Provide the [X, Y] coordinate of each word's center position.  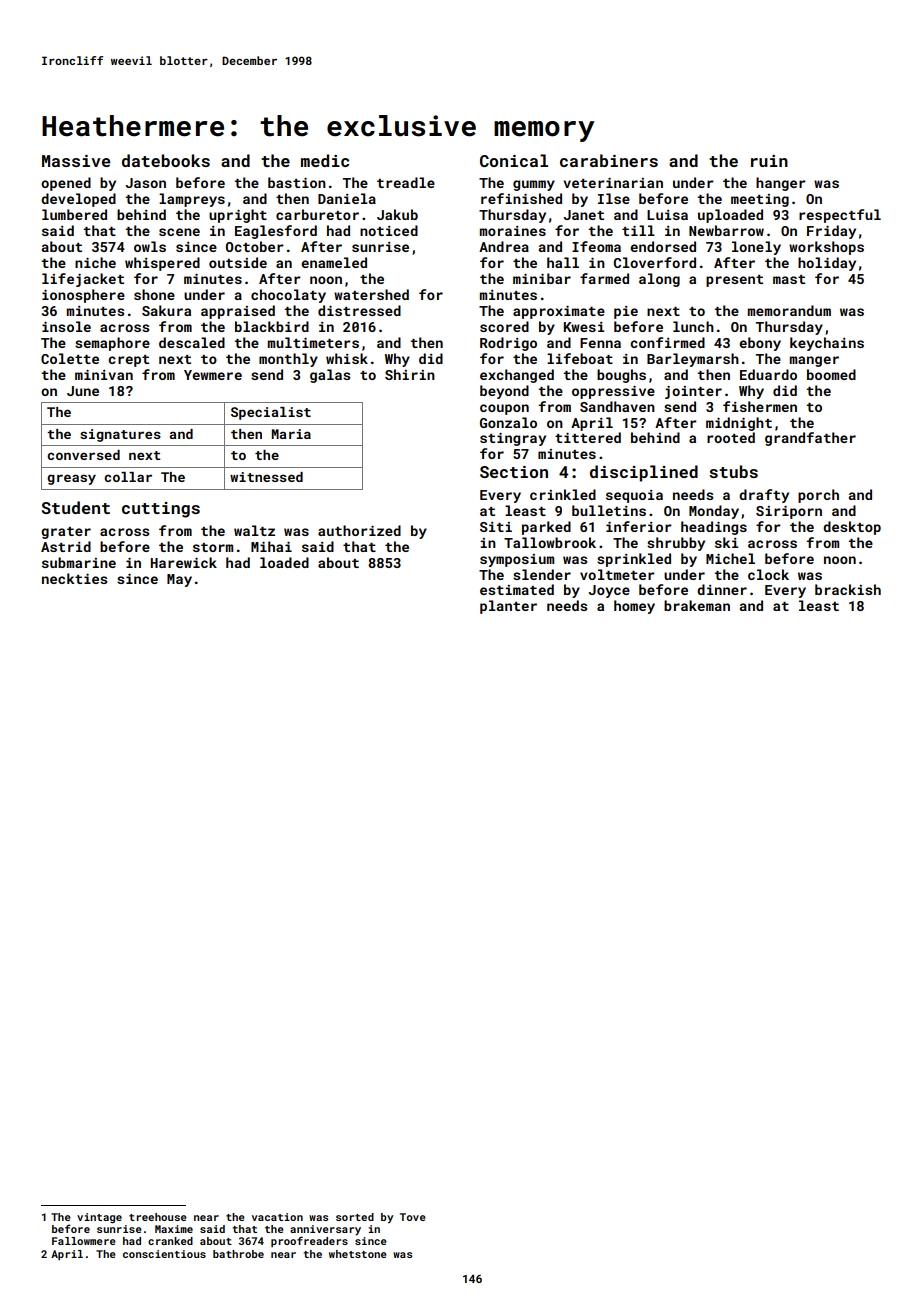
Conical [514, 160]
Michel [730, 558]
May [179, 580]
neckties [74, 578]
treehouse [158, 1217]
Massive [76, 161]
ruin [769, 161]
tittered [588, 437]
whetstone [358, 1254]
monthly [288, 360]
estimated [517, 589]
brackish [848, 589]
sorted [355, 1217]
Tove [413, 1217]
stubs [733, 471]
